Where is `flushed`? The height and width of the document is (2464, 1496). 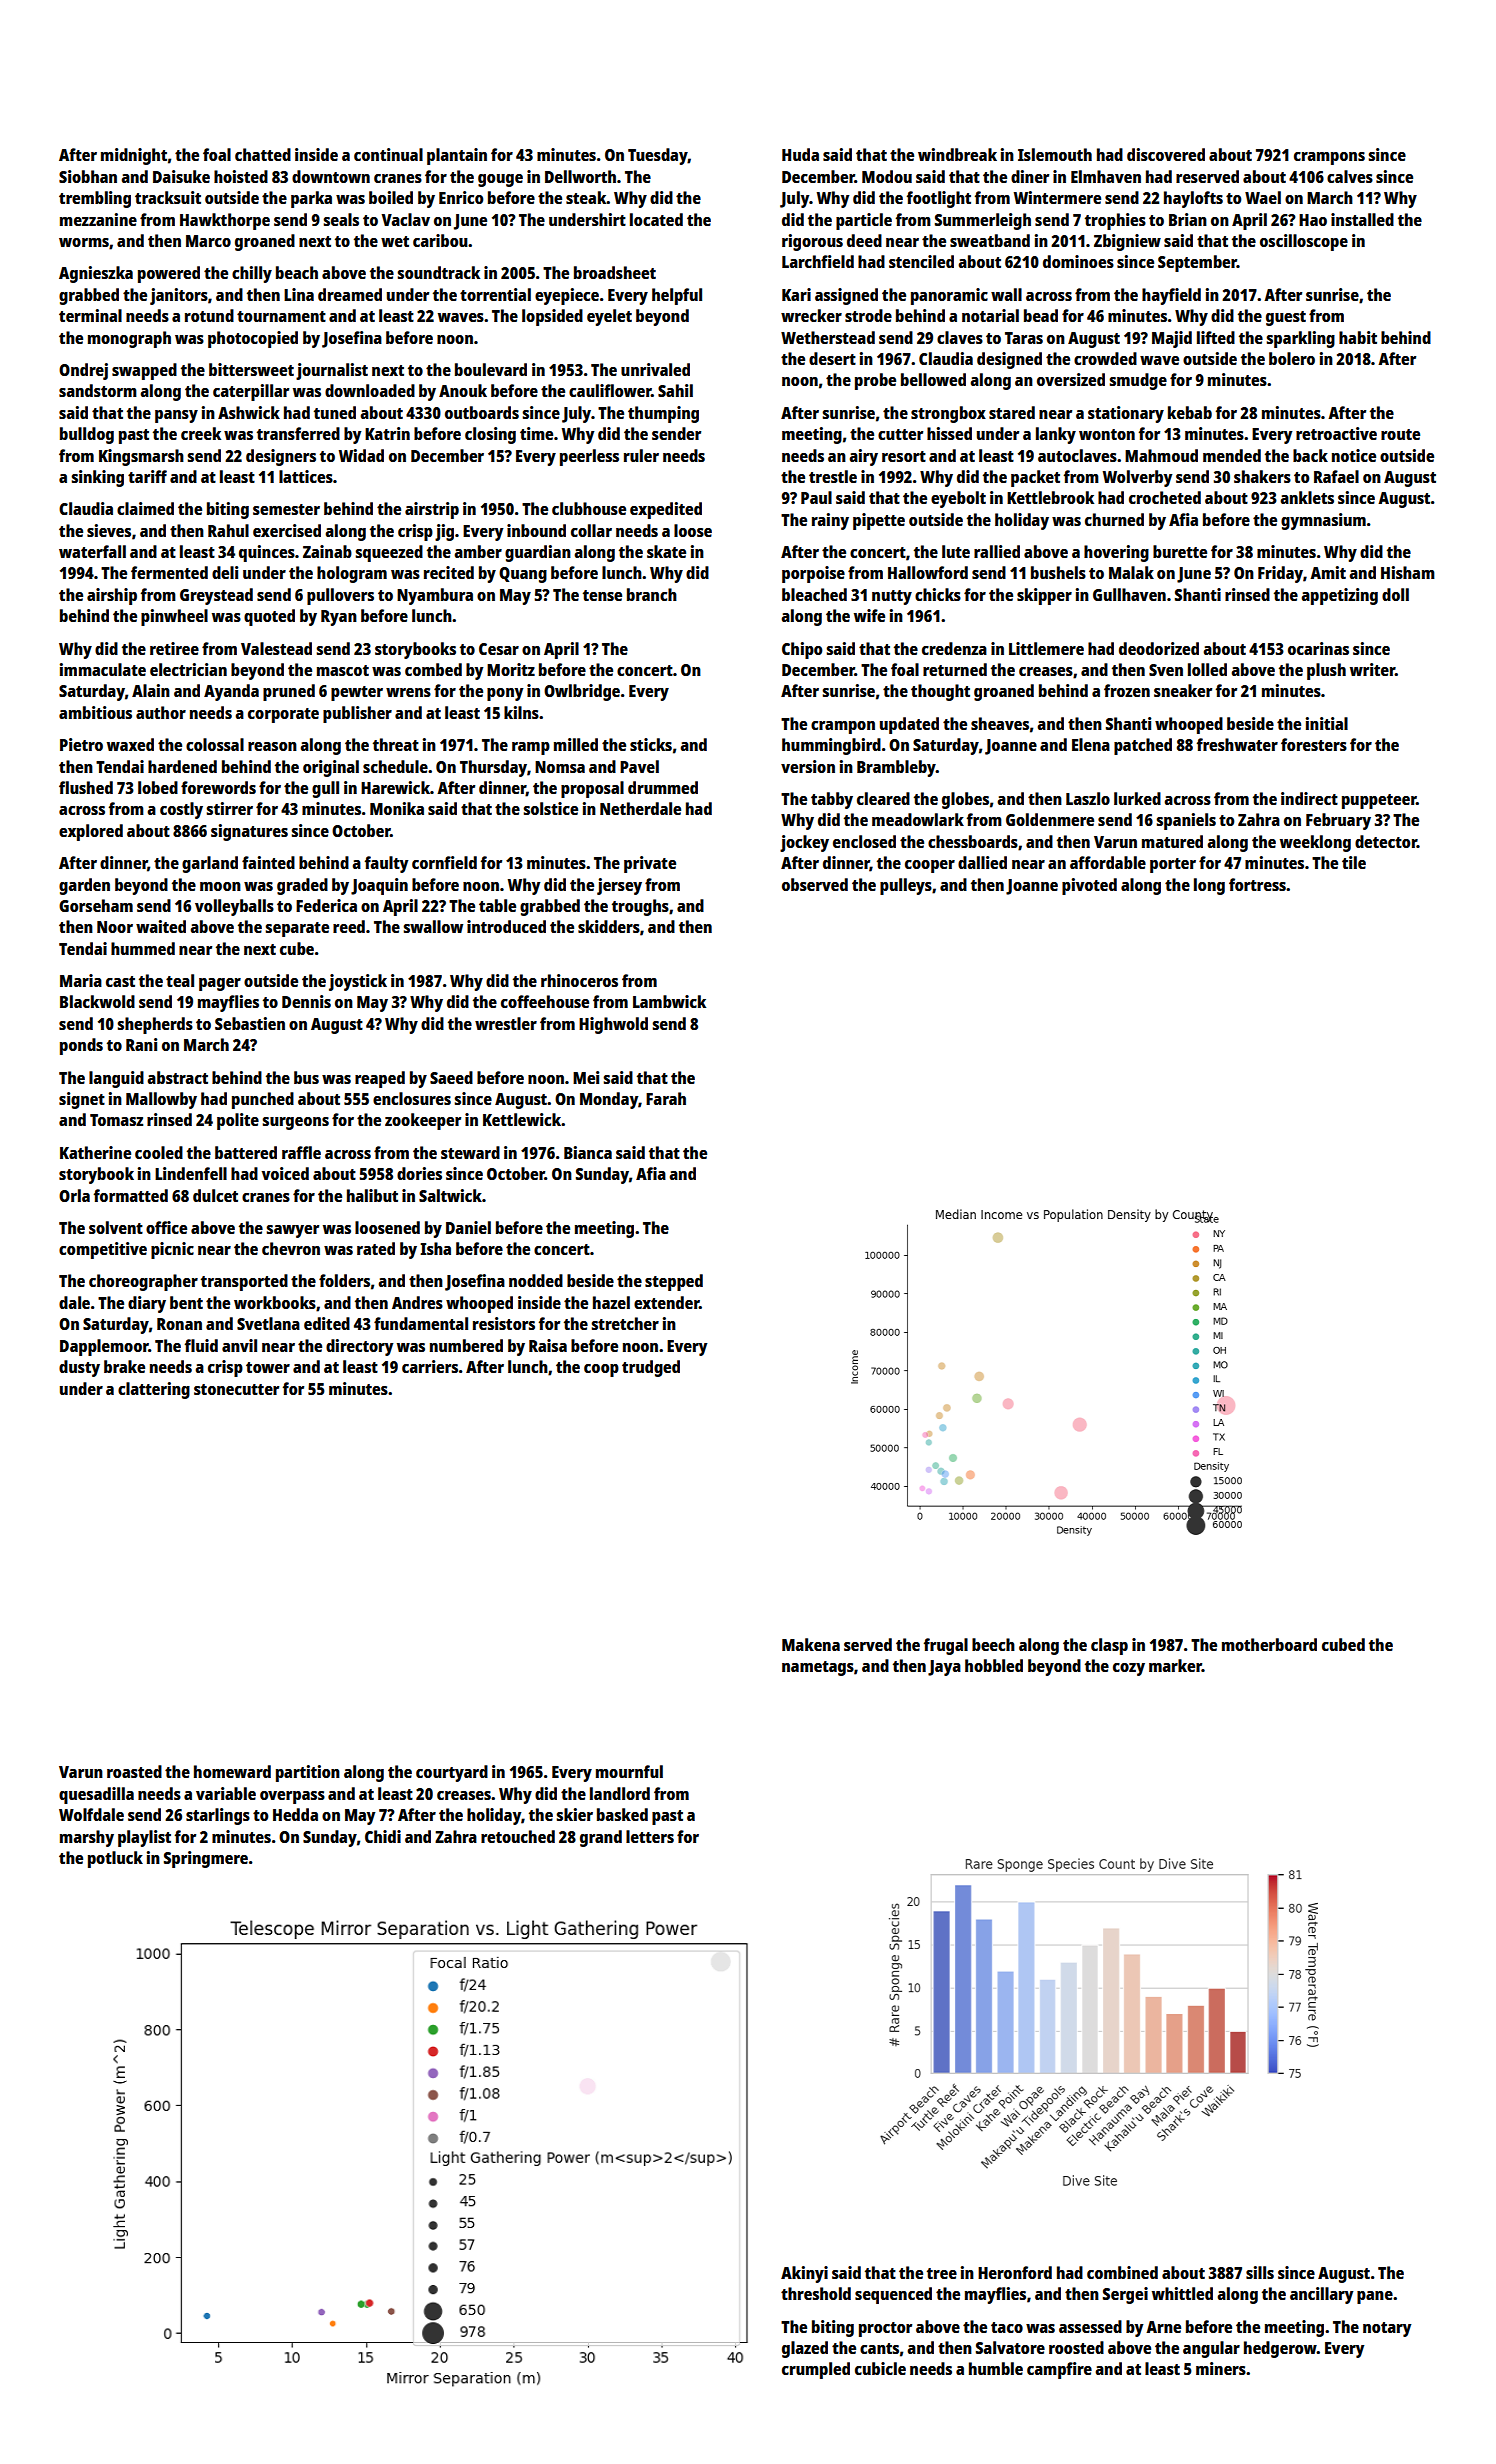
flushed is located at coordinates (86, 787).
